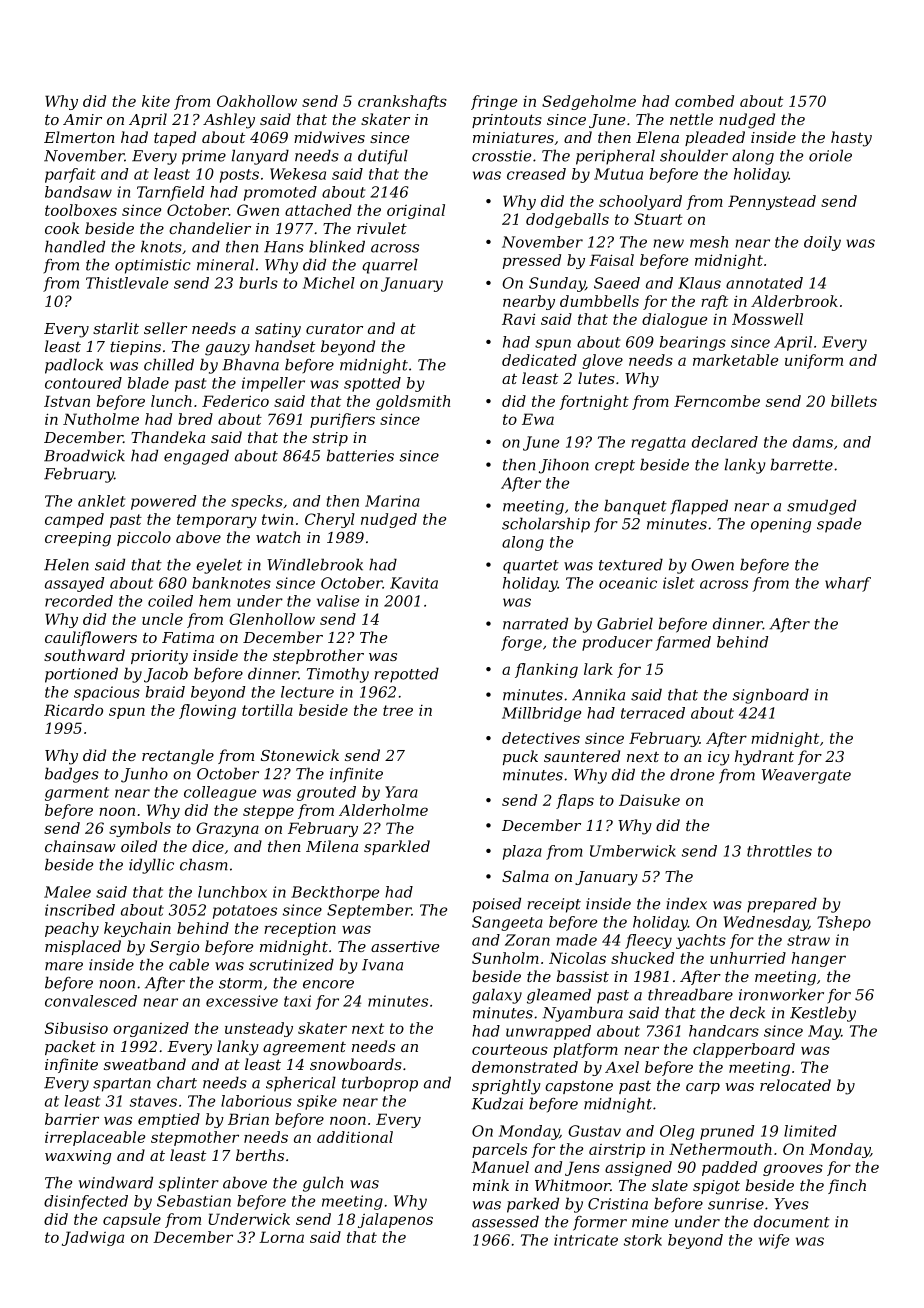 The image size is (924, 1308). What do you see at coordinates (372, 384) in the page?
I see `spotted` at bounding box center [372, 384].
